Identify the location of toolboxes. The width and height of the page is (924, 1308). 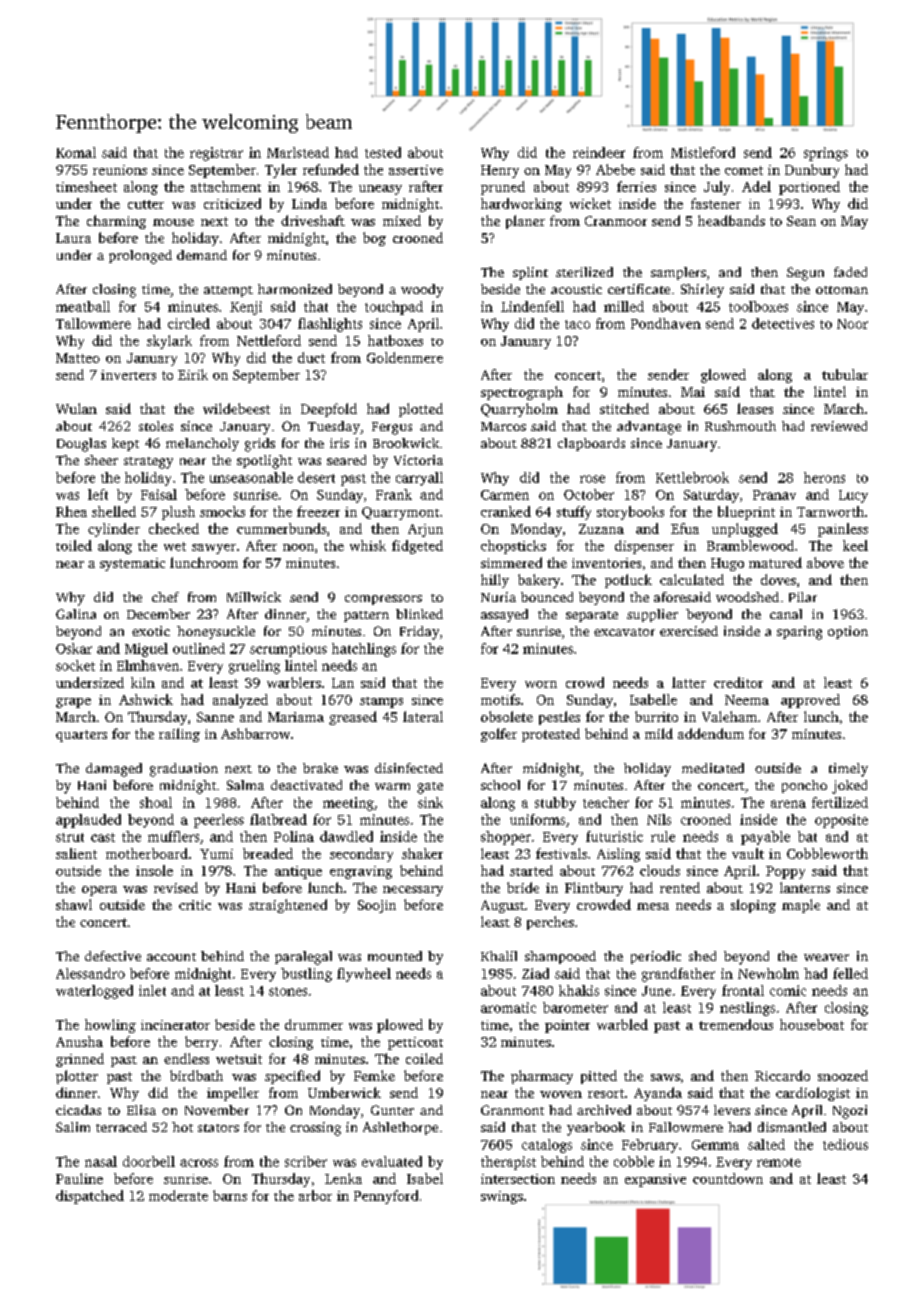
(758, 306).
